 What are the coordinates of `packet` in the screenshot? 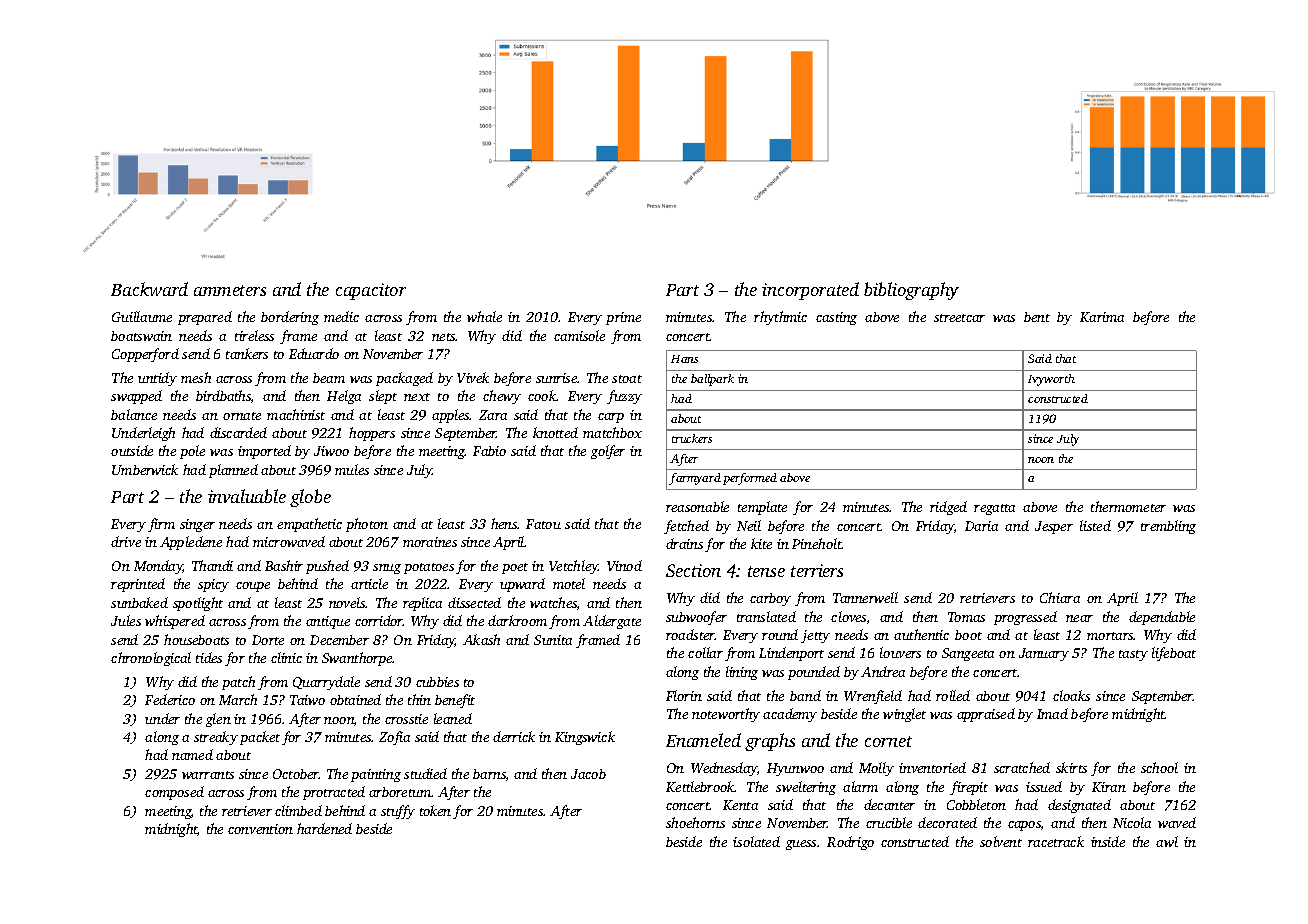 It's located at (260, 738).
